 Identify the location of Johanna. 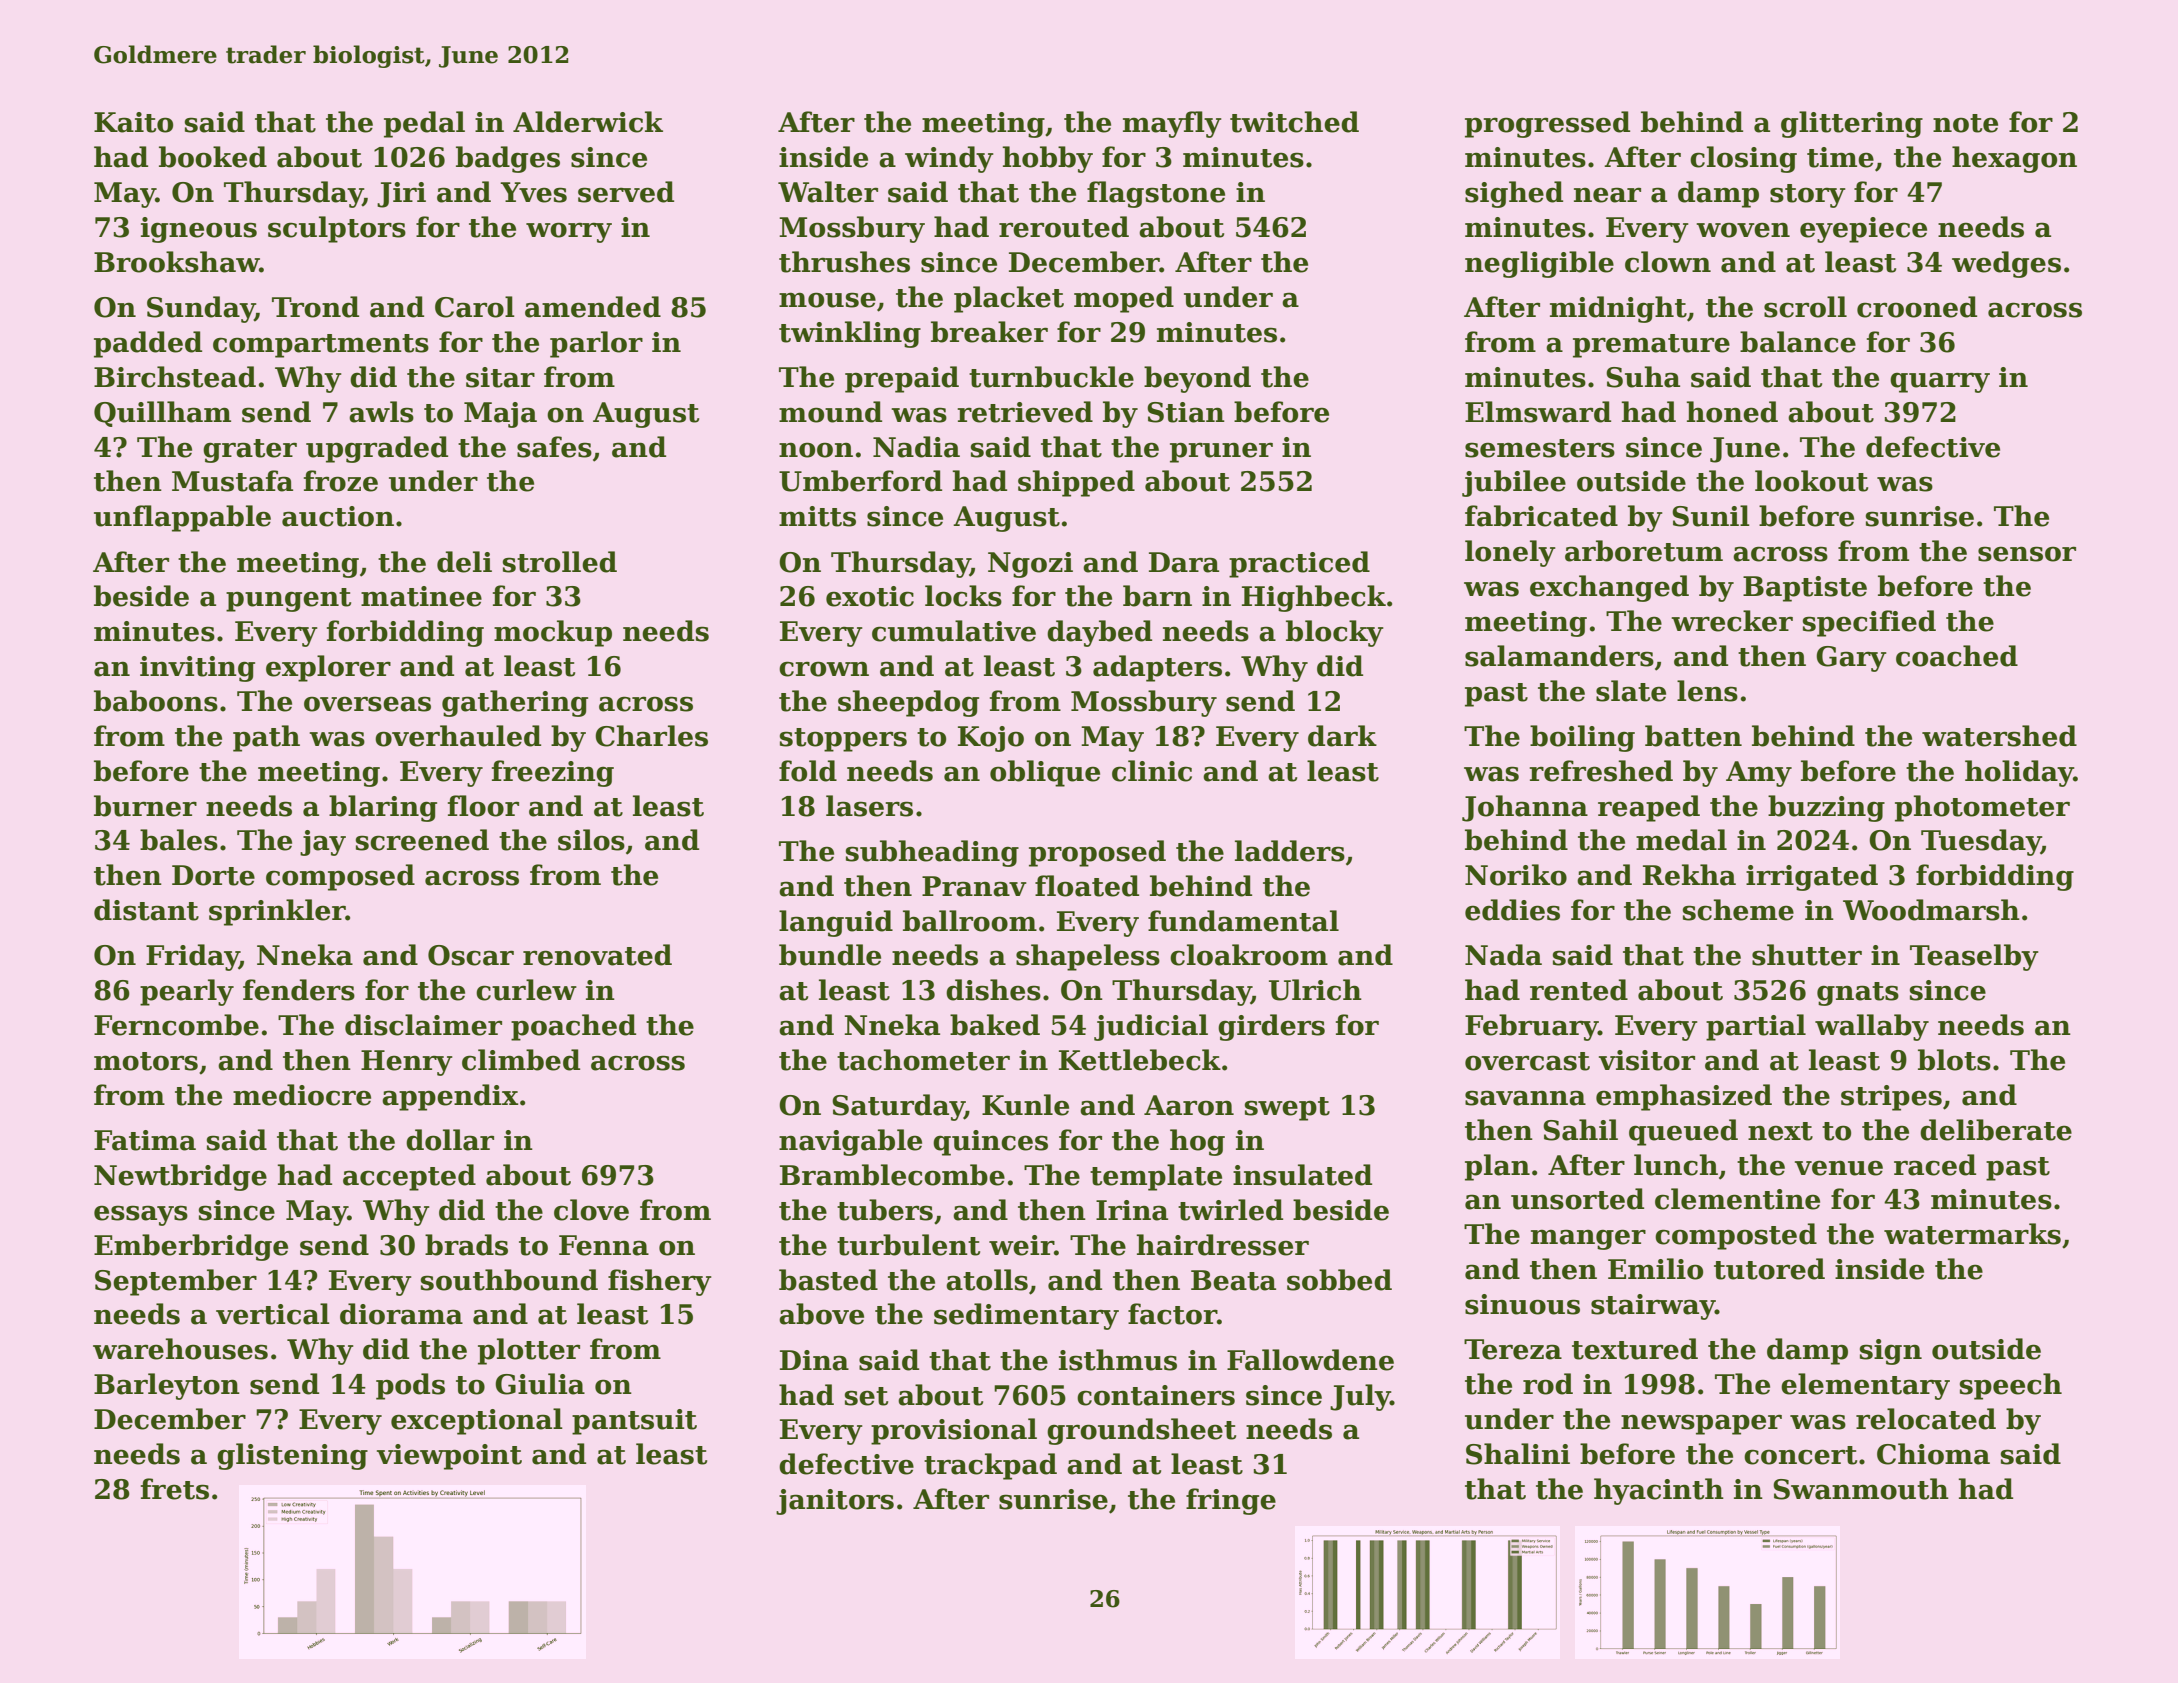
(1525, 808).
